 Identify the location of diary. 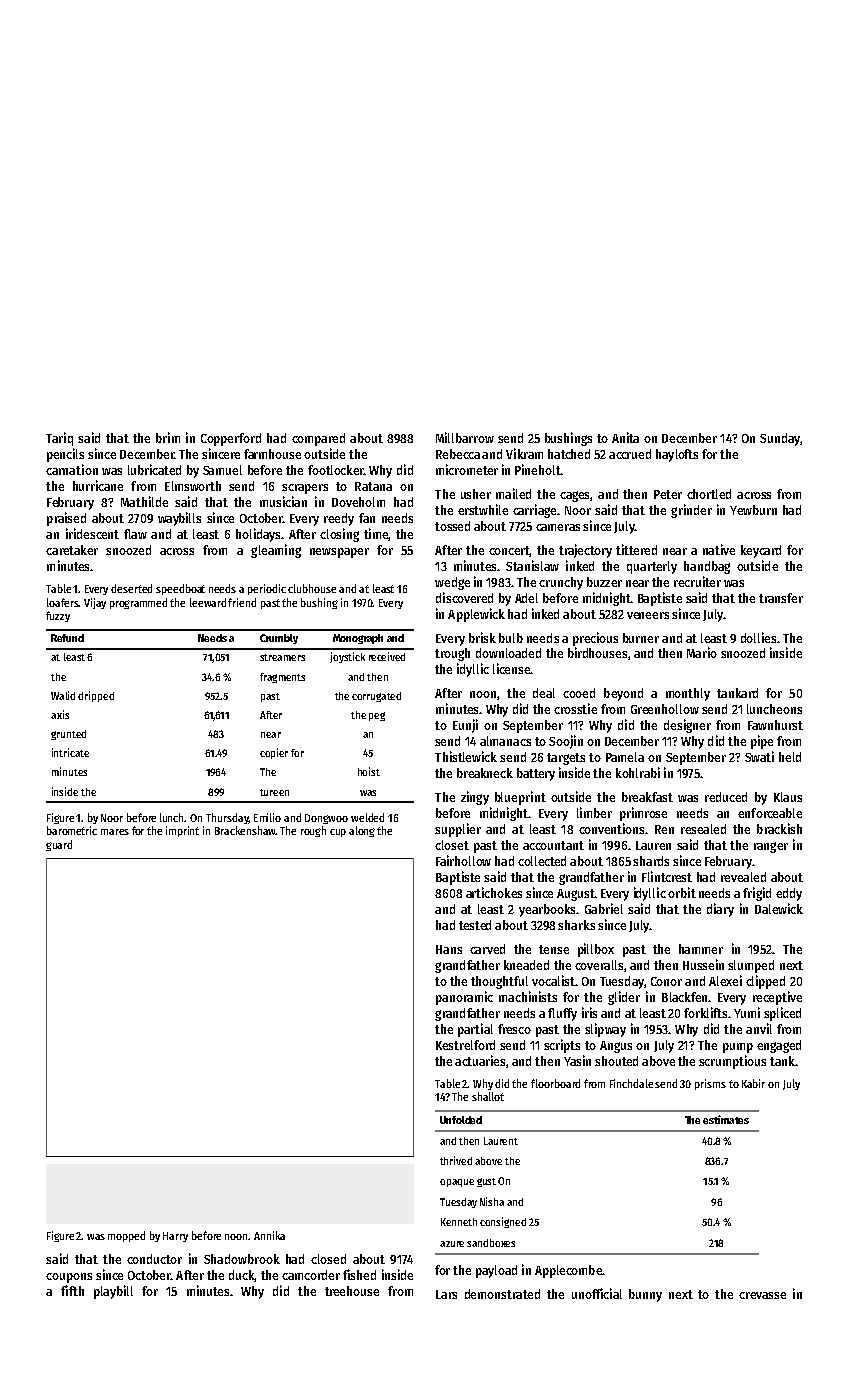
(720, 910).
